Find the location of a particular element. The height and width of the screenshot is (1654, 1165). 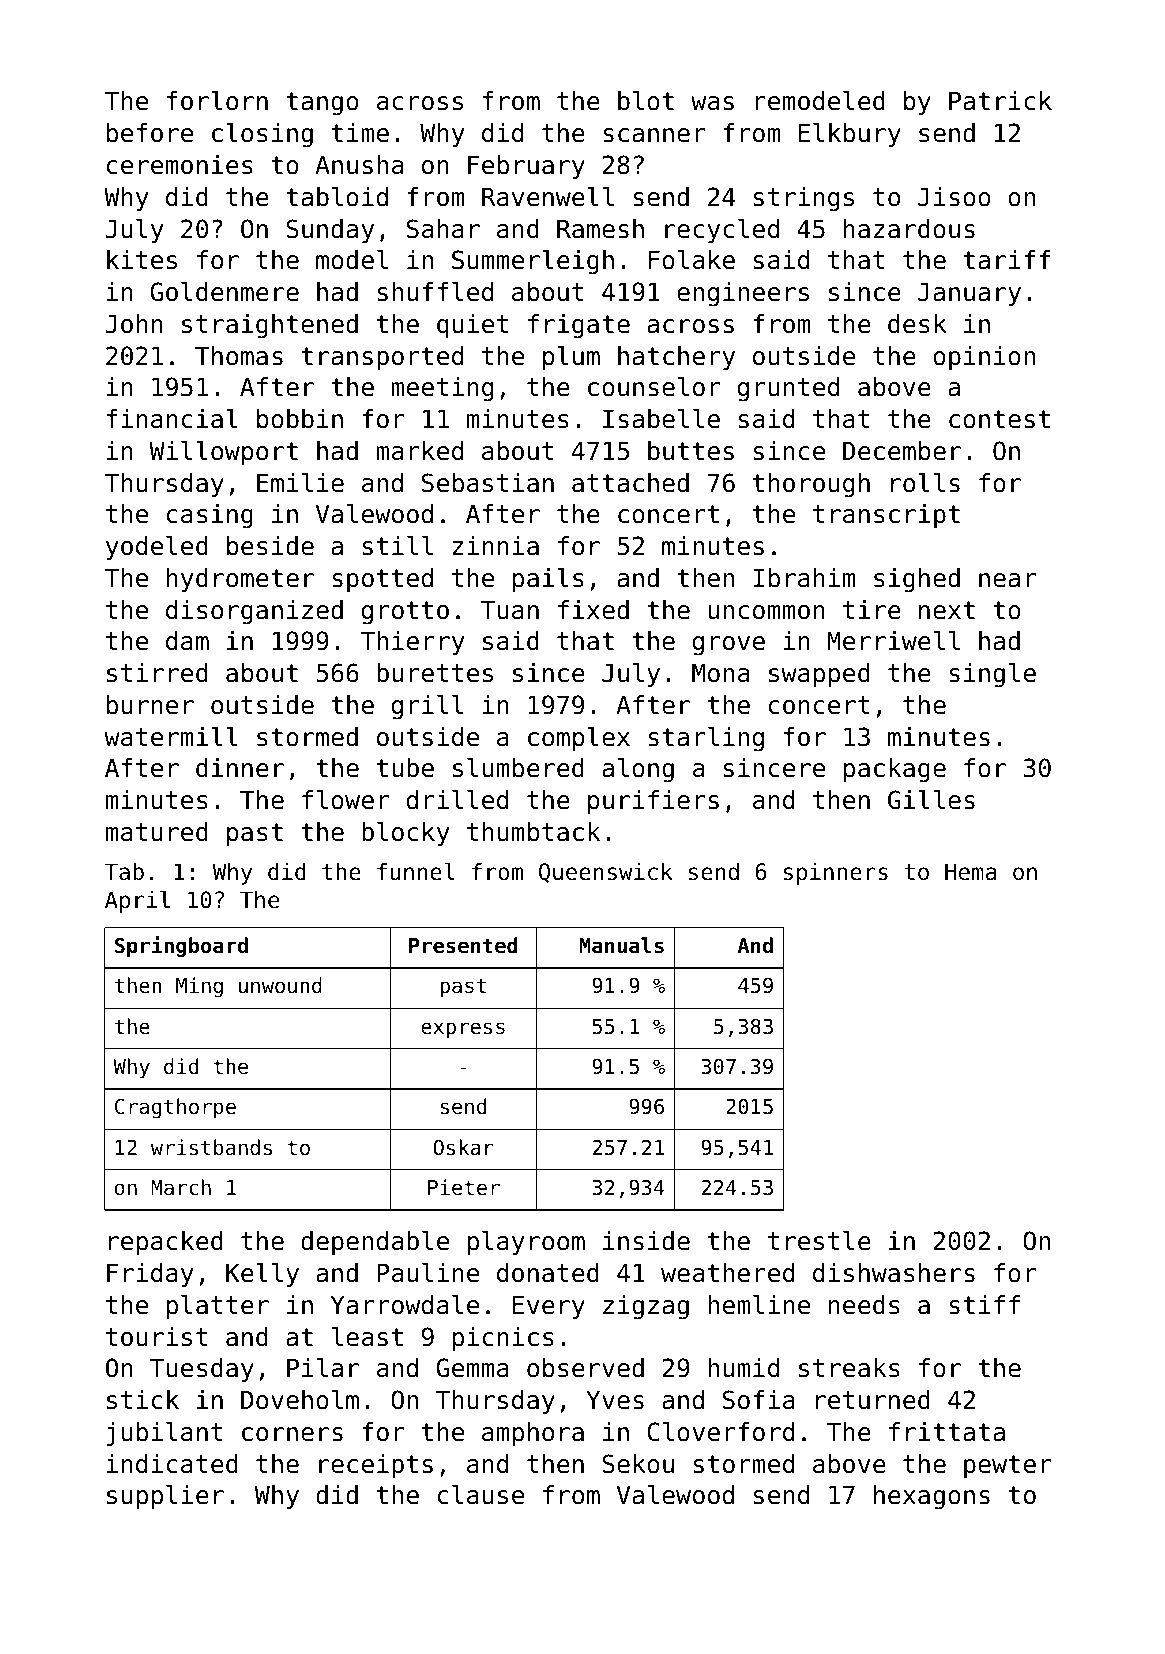

hazardous is located at coordinates (909, 229).
